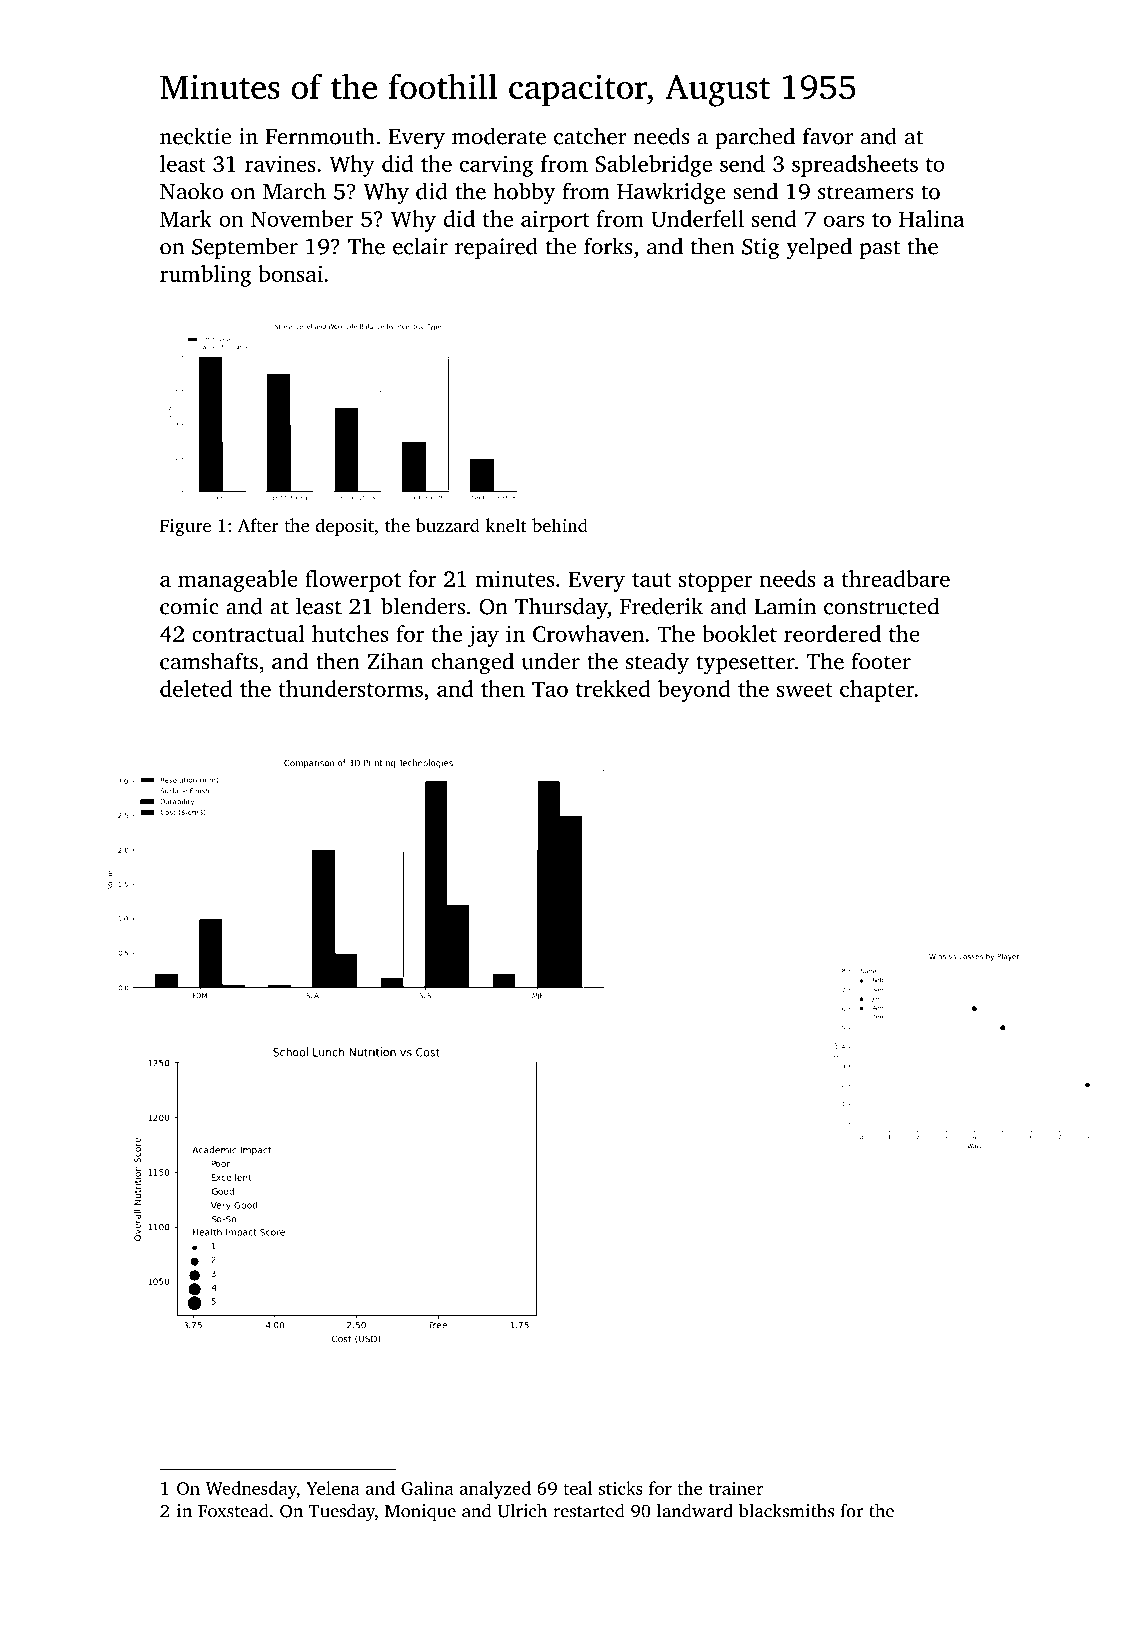 The image size is (1130, 1636). Describe the element at coordinates (755, 138) in the screenshot. I see `parched` at that location.
